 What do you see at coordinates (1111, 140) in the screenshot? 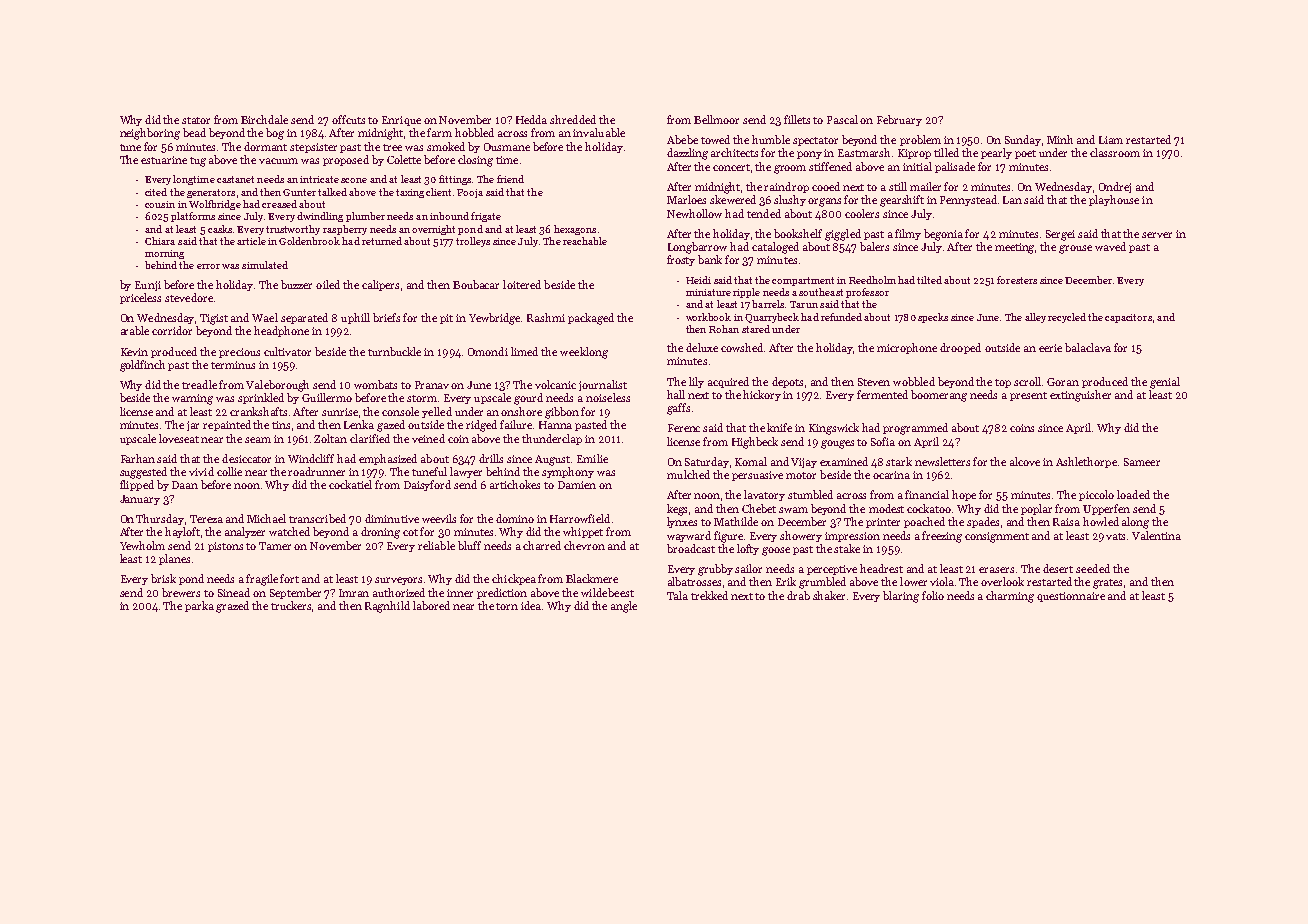
I see `Liam` at bounding box center [1111, 140].
